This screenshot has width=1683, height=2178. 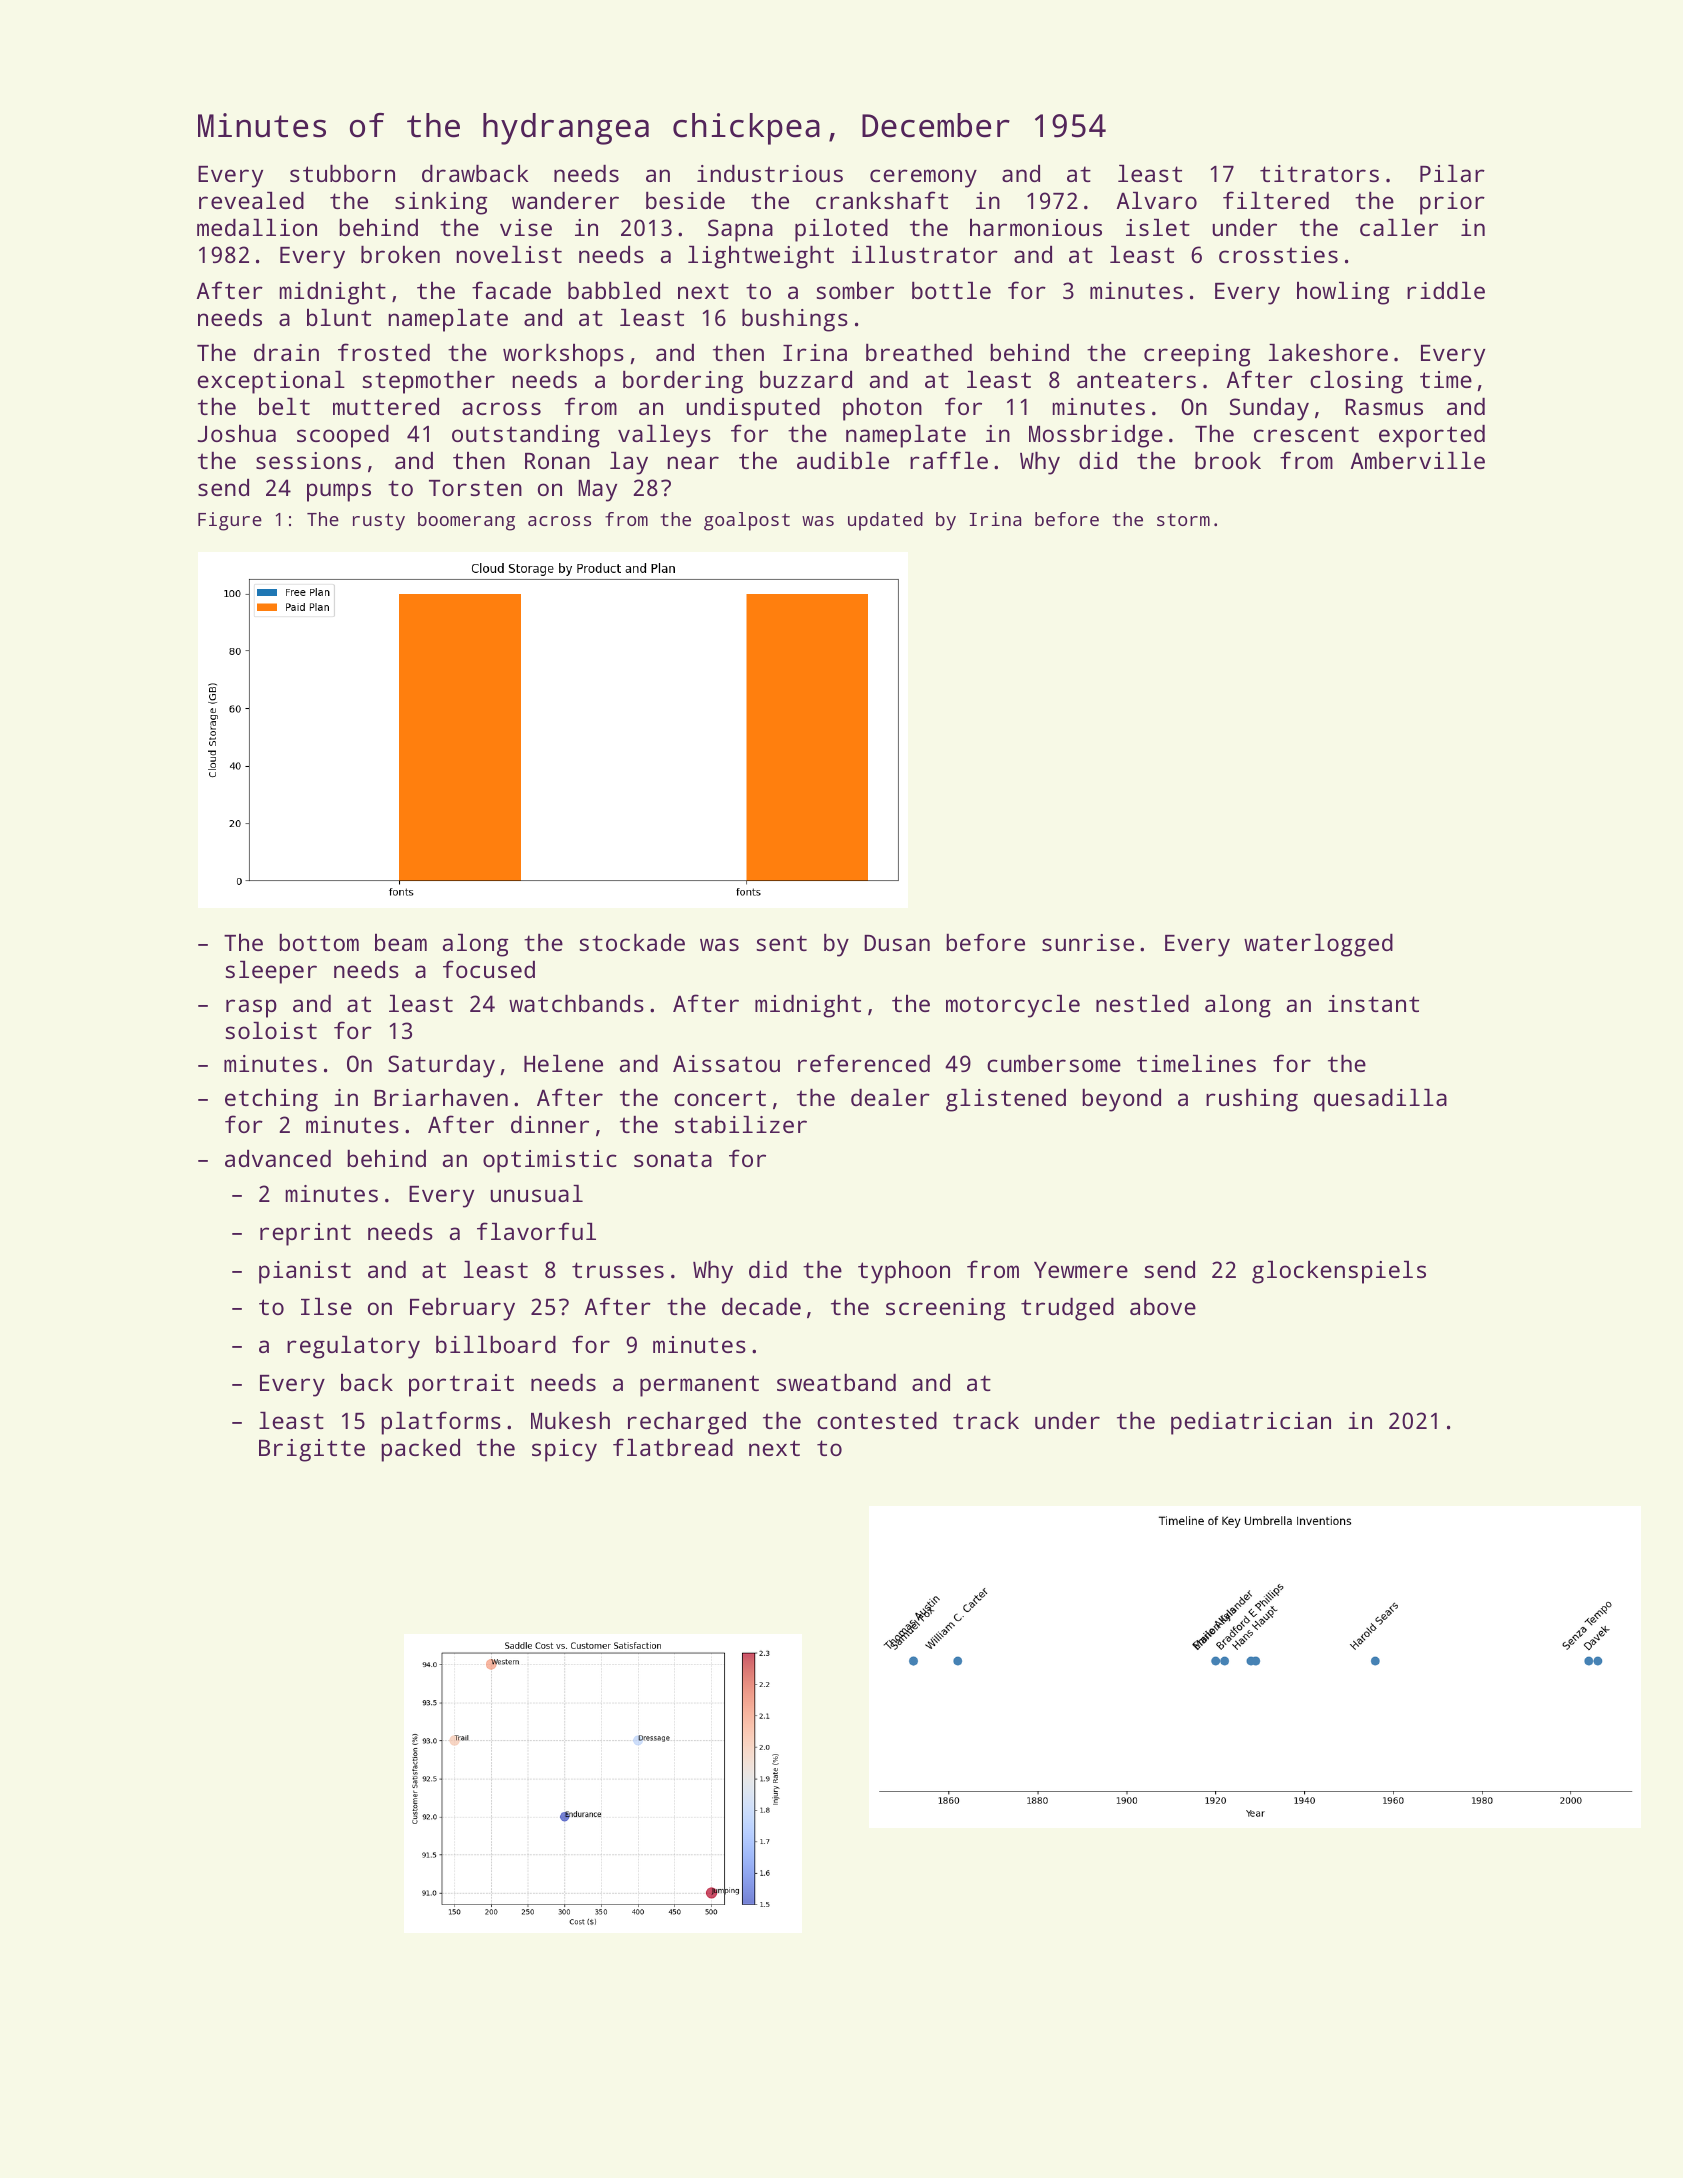 I want to click on sunrise, so click(x=1088, y=942).
